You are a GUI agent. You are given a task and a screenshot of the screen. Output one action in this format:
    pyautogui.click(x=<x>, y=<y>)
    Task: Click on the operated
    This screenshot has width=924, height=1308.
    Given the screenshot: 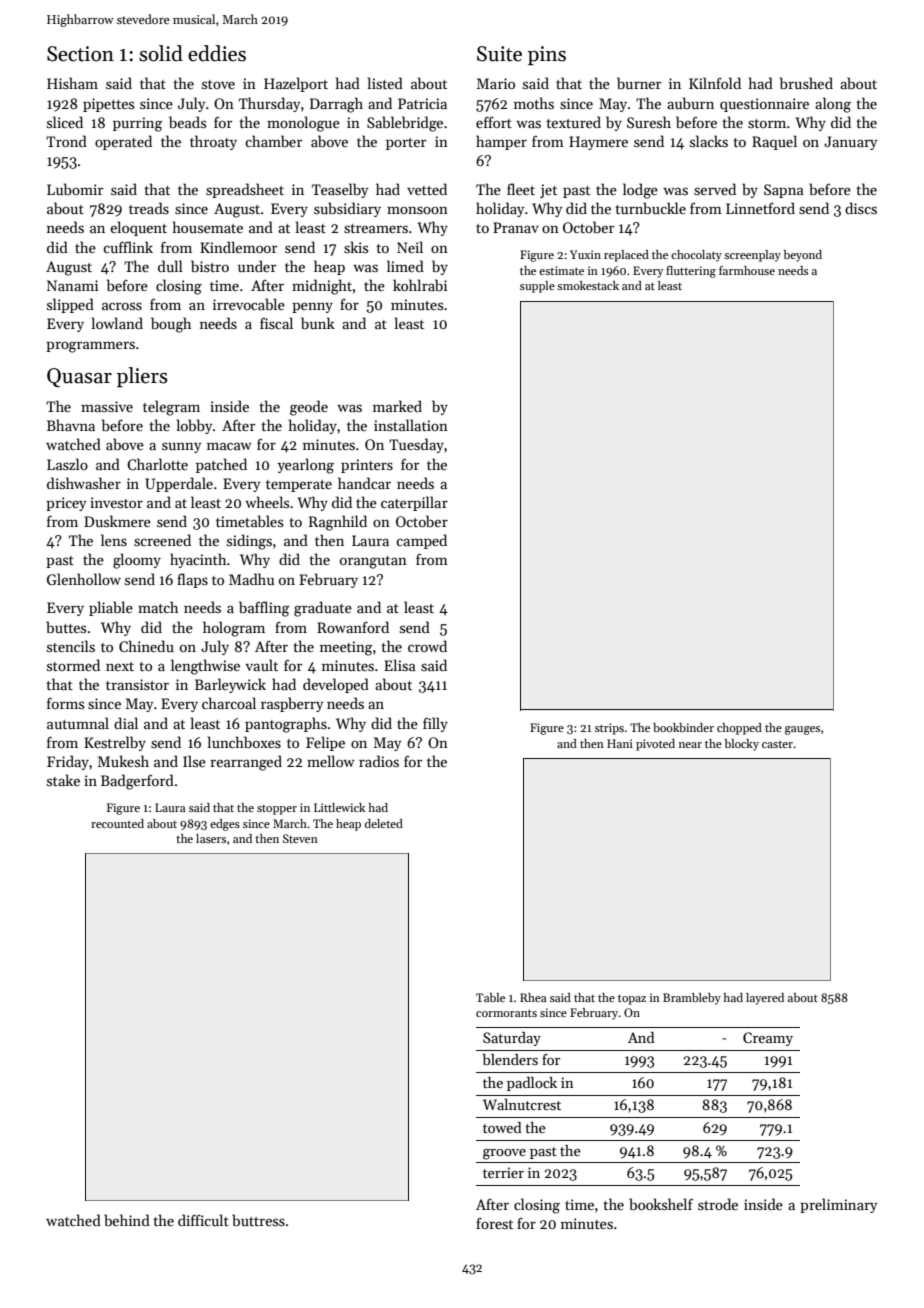 What is the action you would take?
    pyautogui.click(x=123, y=142)
